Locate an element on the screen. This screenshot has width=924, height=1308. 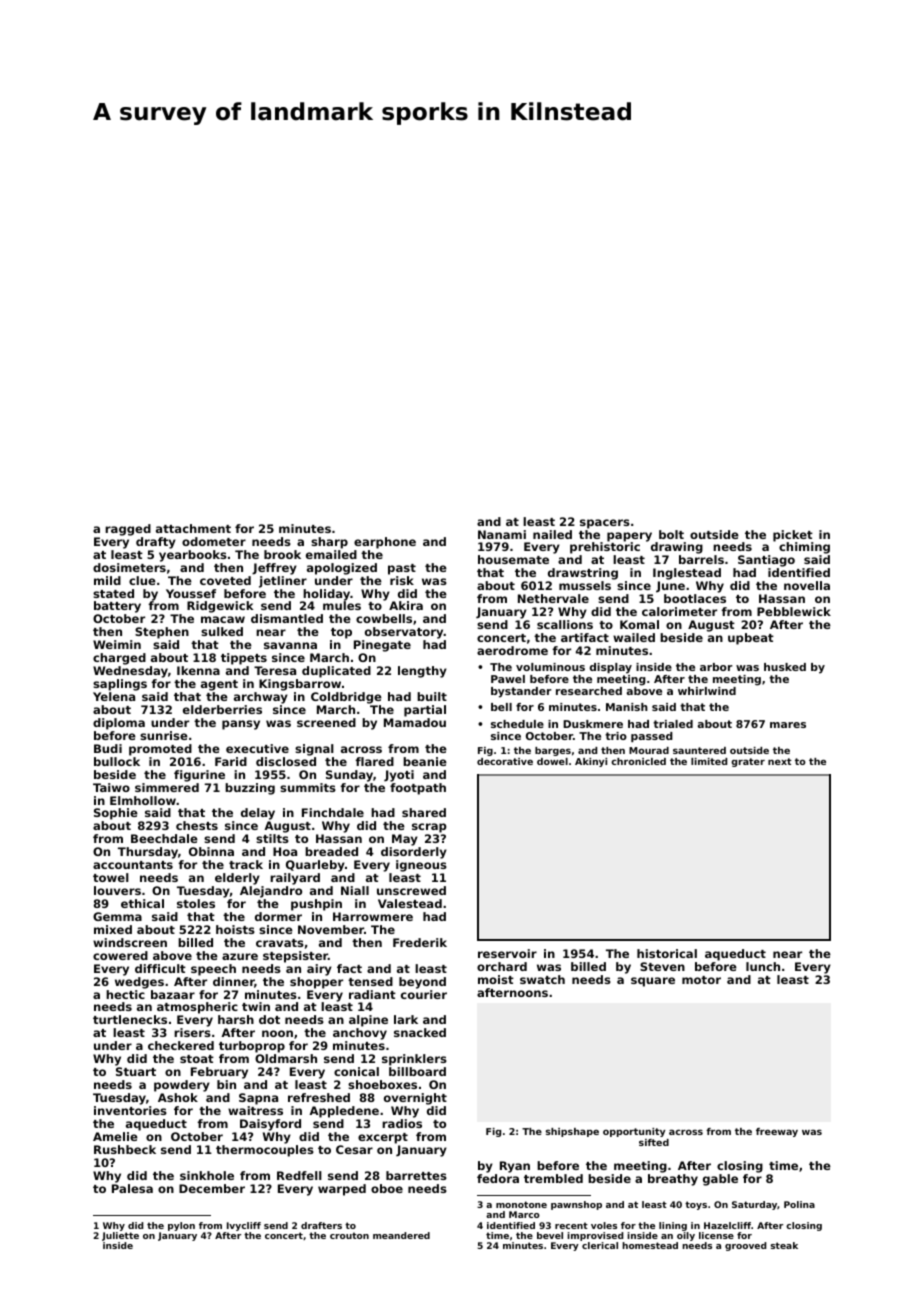
spacers is located at coordinates (605, 524).
